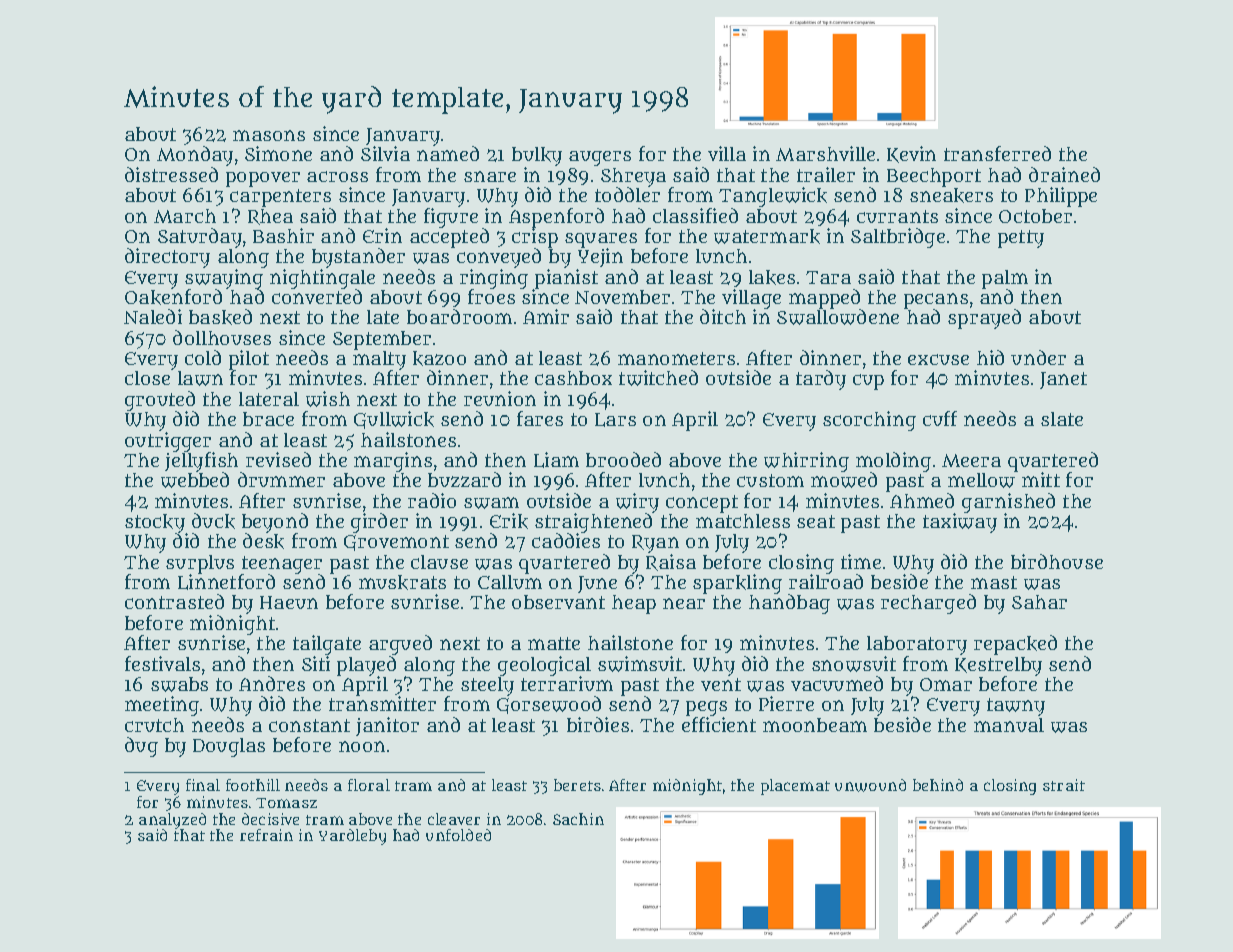 The image size is (1233, 952). I want to click on refrain, so click(266, 835).
